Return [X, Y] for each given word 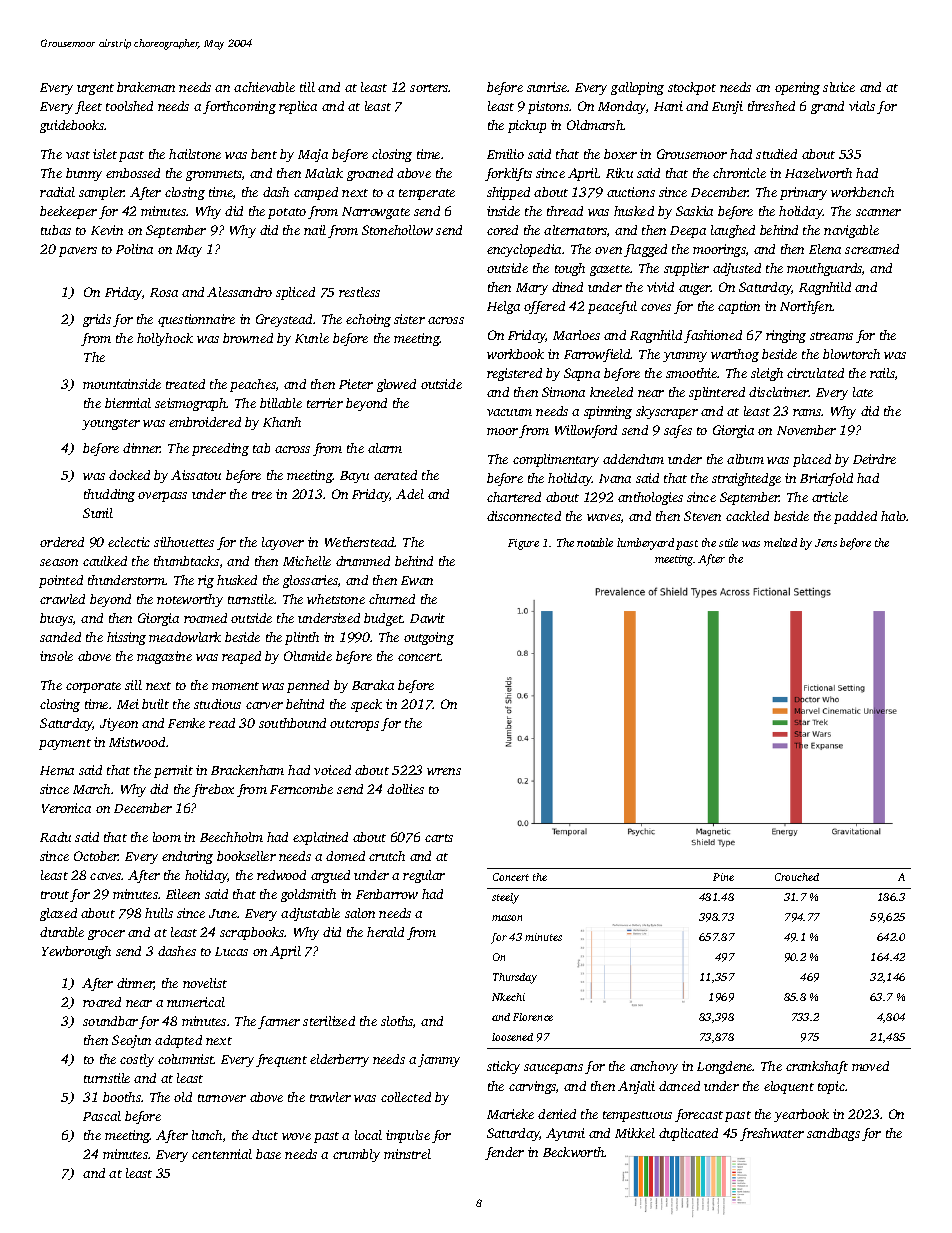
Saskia [694, 211]
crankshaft [817, 1067]
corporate [93, 687]
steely [505, 898]
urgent [95, 89]
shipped [508, 193]
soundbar [110, 1021]
